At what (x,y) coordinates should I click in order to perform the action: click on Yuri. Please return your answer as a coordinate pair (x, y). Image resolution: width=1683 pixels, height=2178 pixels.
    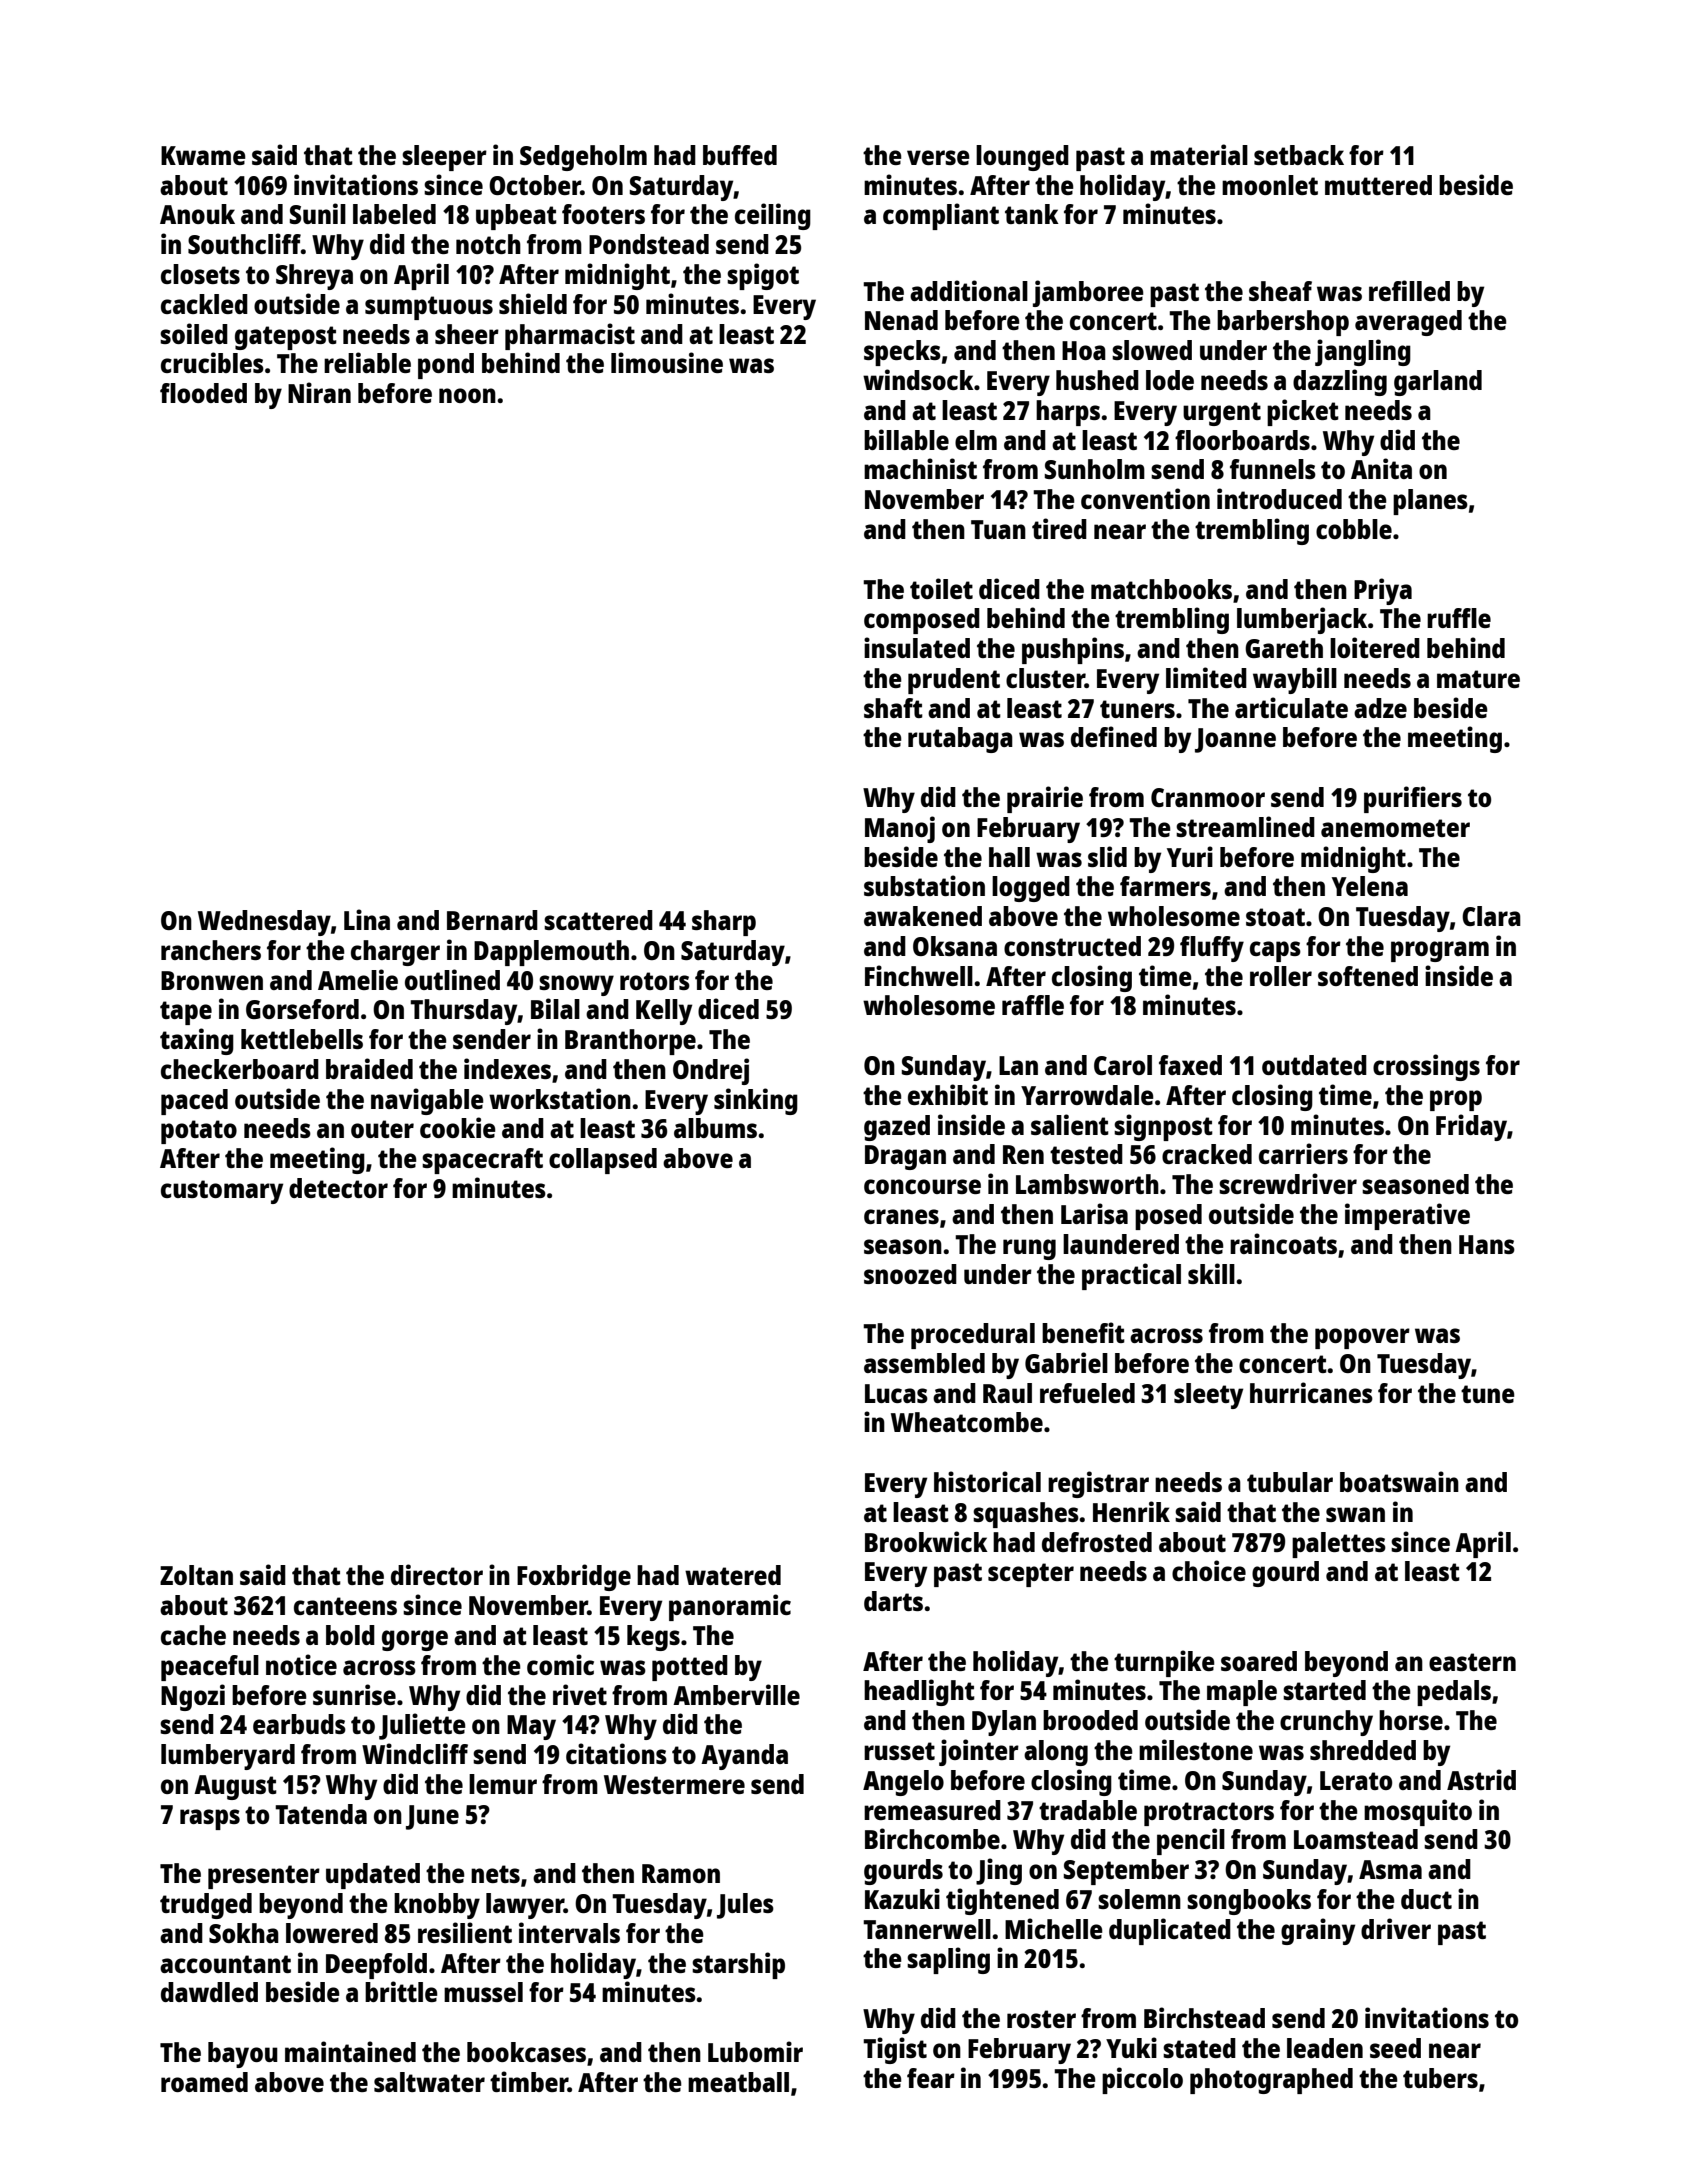
    Looking at the image, I should click on (1190, 856).
